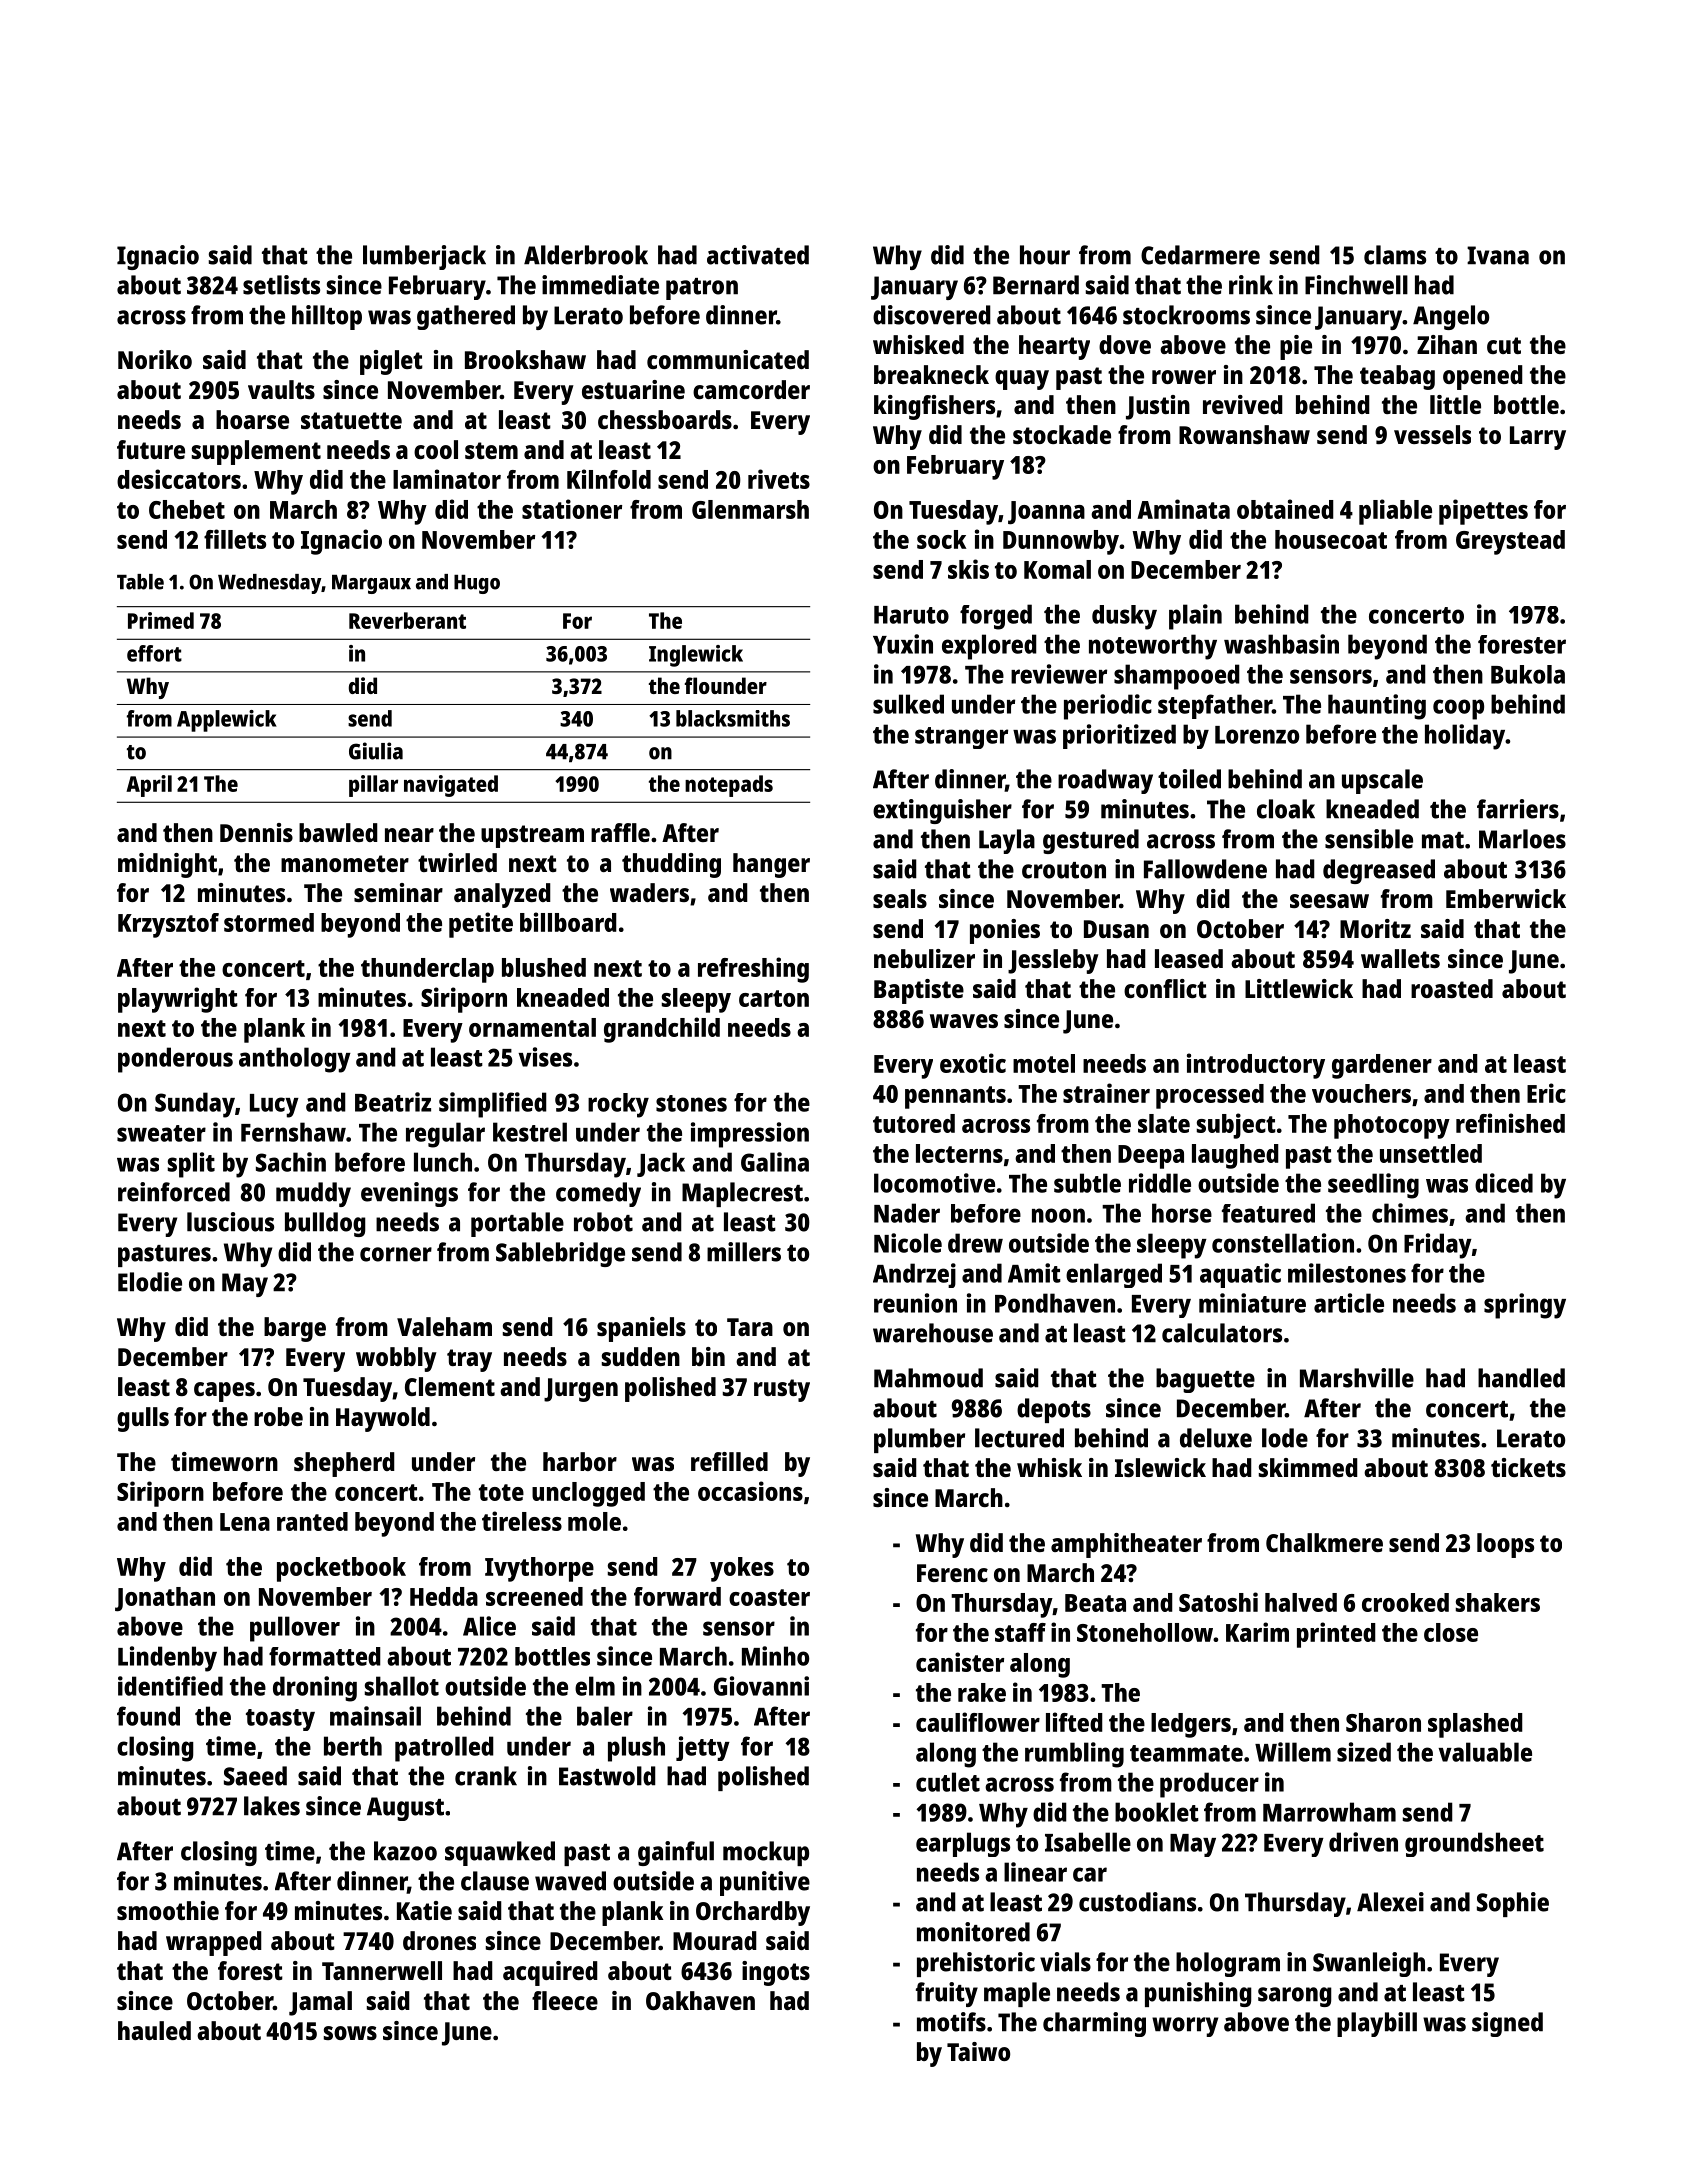 The image size is (1683, 2178). Describe the element at coordinates (1243, 404) in the image. I see `revived` at that location.
